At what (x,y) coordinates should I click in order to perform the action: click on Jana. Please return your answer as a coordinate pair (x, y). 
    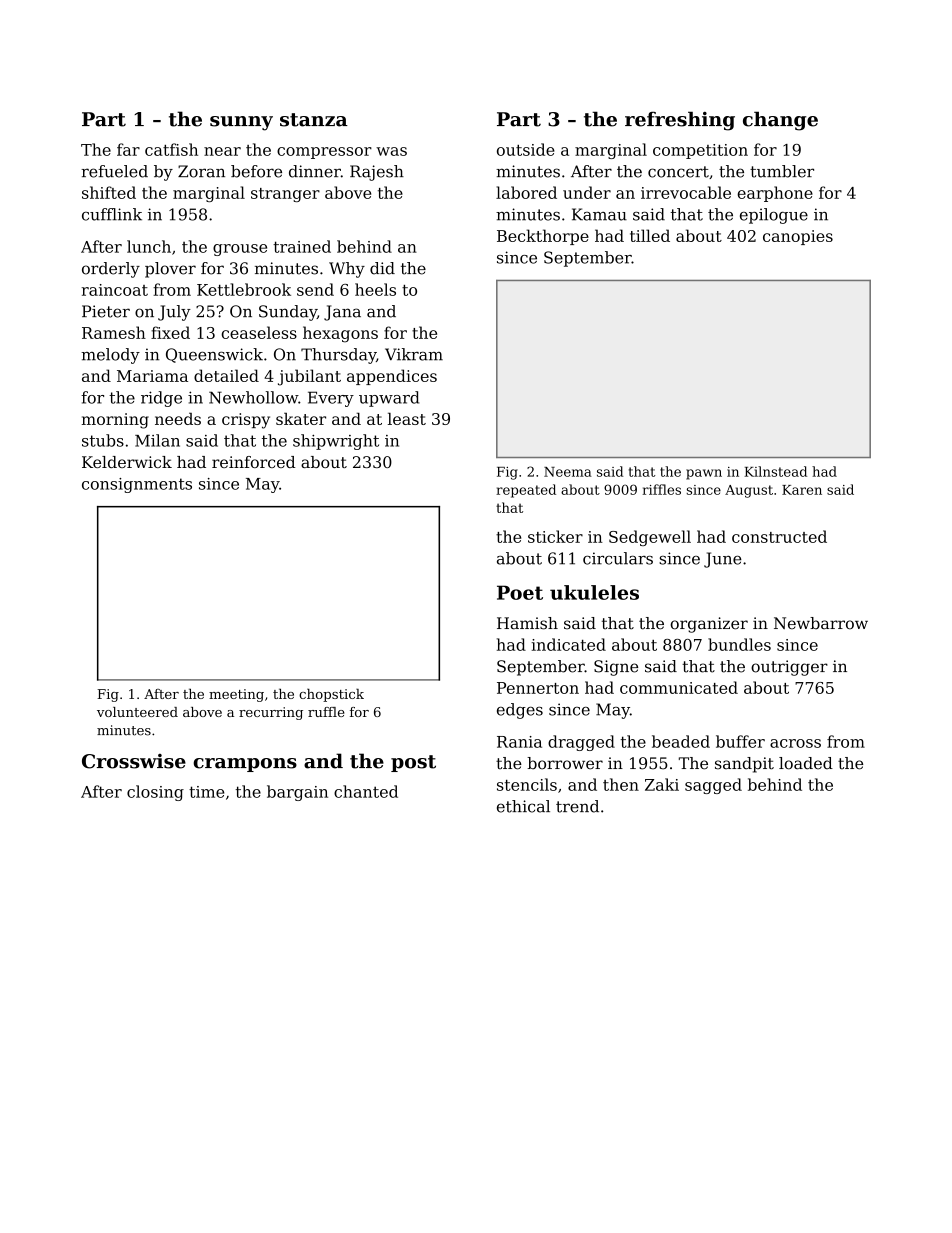
    Looking at the image, I should click on (342, 313).
